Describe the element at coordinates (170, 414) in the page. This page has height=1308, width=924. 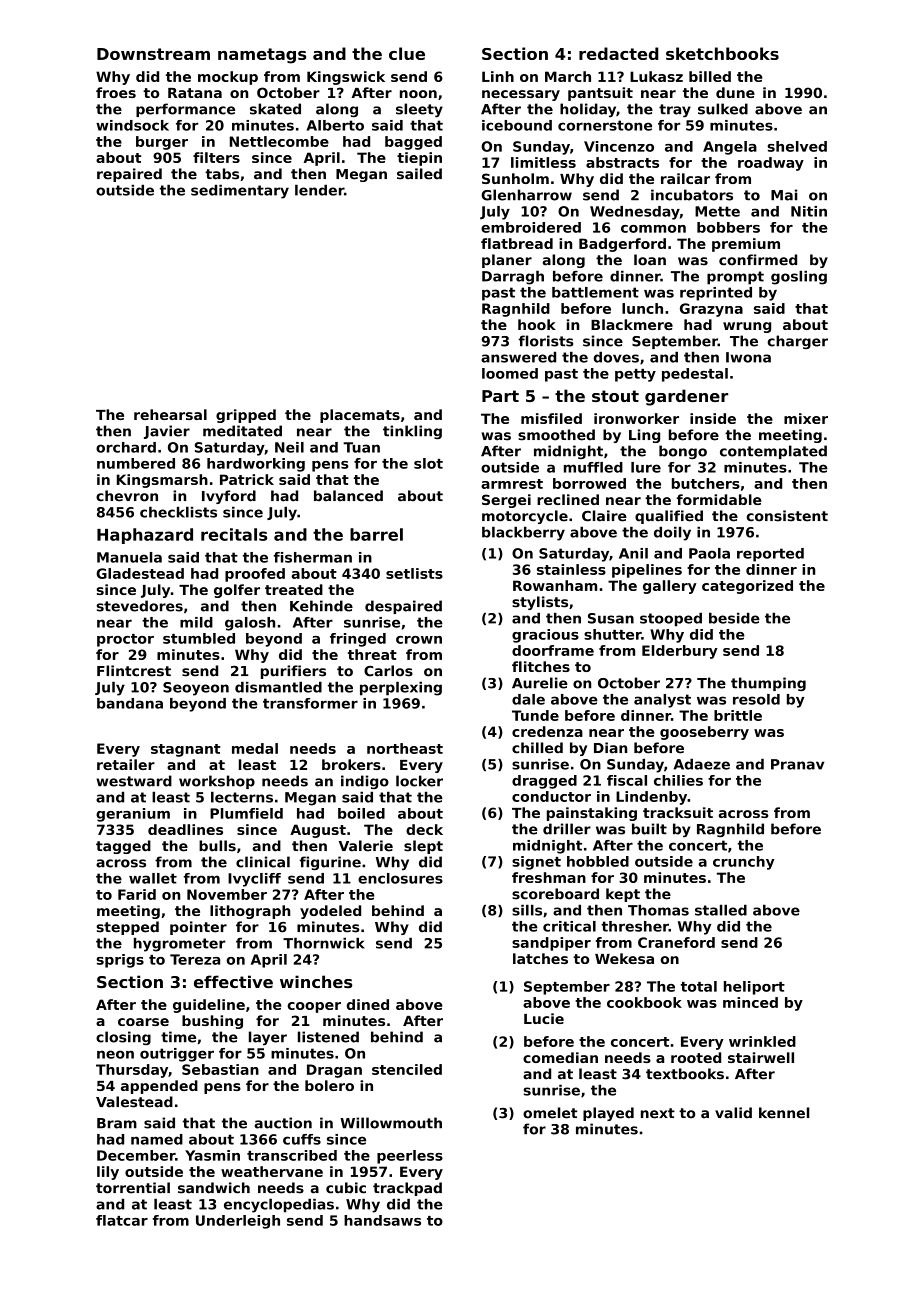
I see `rehearsal` at that location.
